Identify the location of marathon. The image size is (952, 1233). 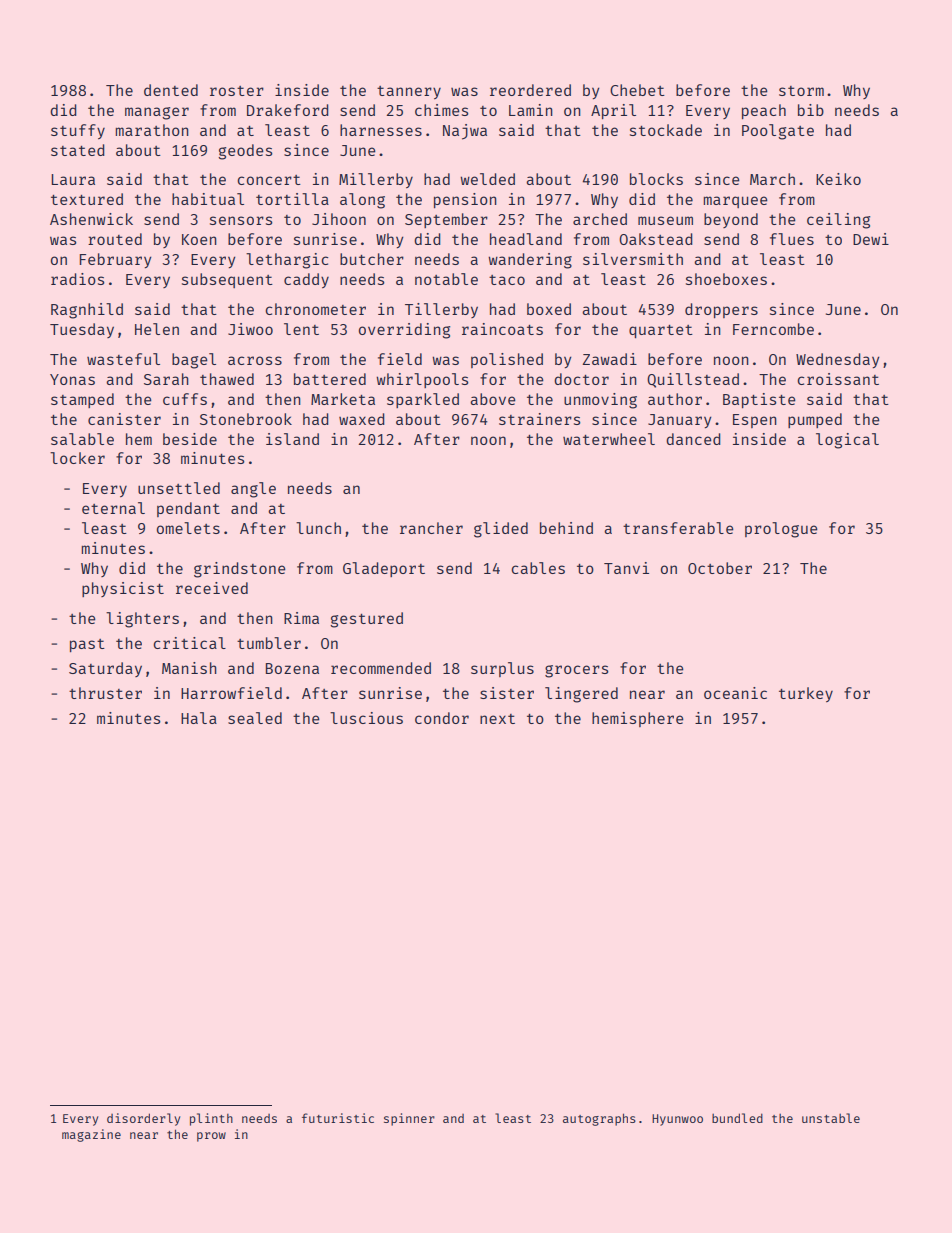
(152, 130).
